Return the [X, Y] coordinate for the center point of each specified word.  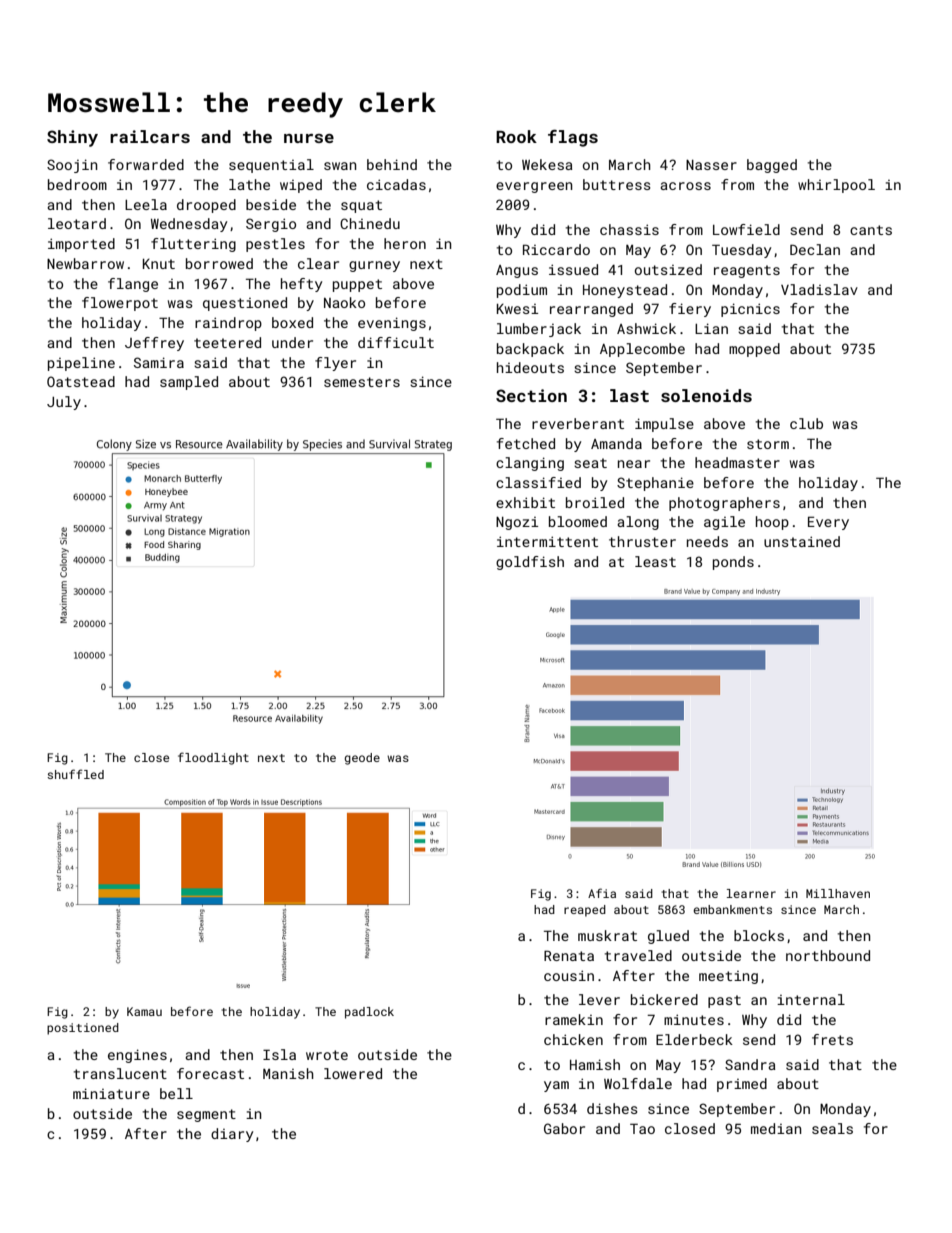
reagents [747, 271]
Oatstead [81, 381]
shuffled [75, 774]
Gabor [564, 1128]
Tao [642, 1128]
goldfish [530, 563]
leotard [77, 223]
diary [232, 1135]
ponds [733, 563]
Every [828, 523]
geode [362, 759]
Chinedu [370, 223]
